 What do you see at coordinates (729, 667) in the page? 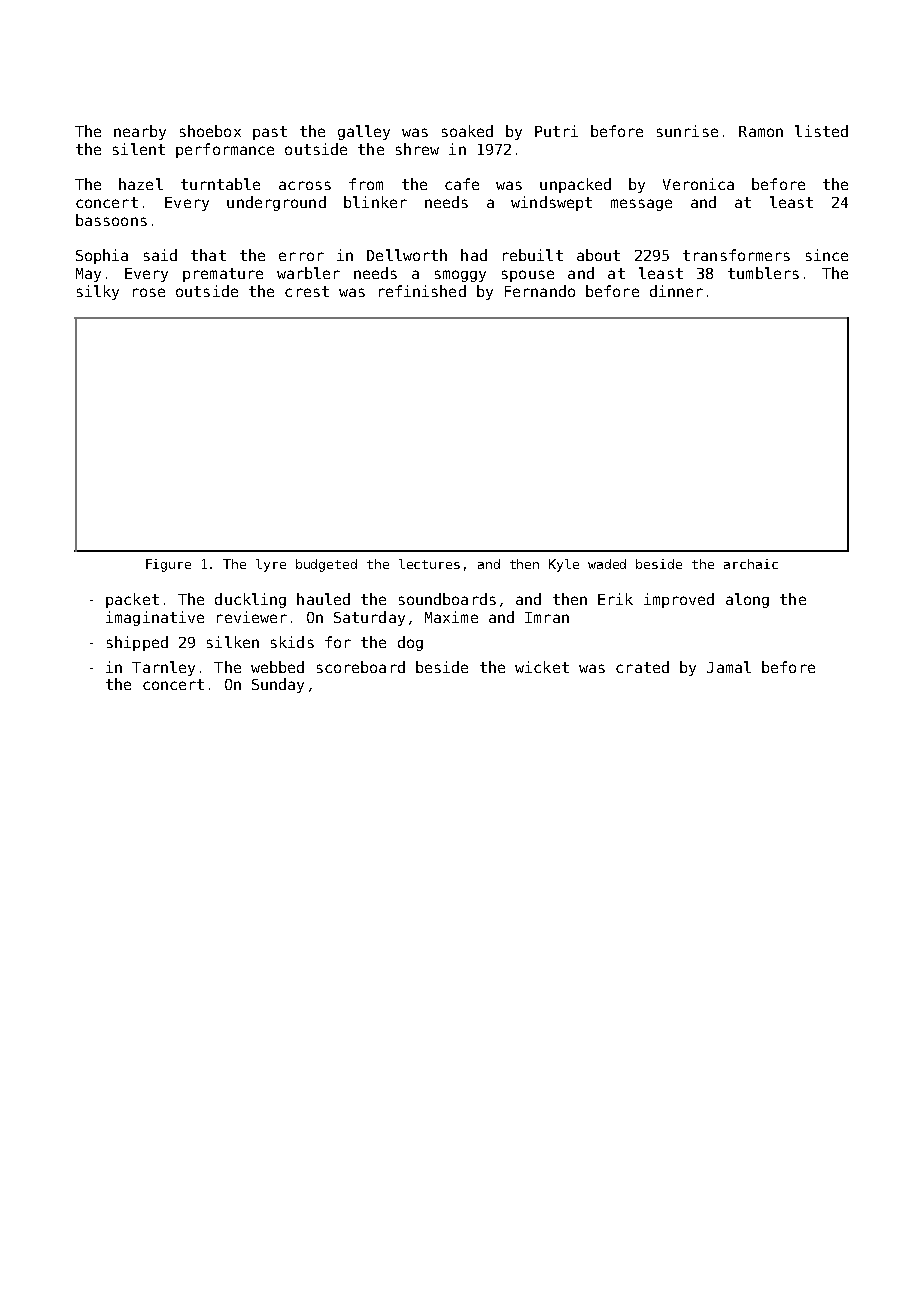
I see `Jamal` at bounding box center [729, 667].
